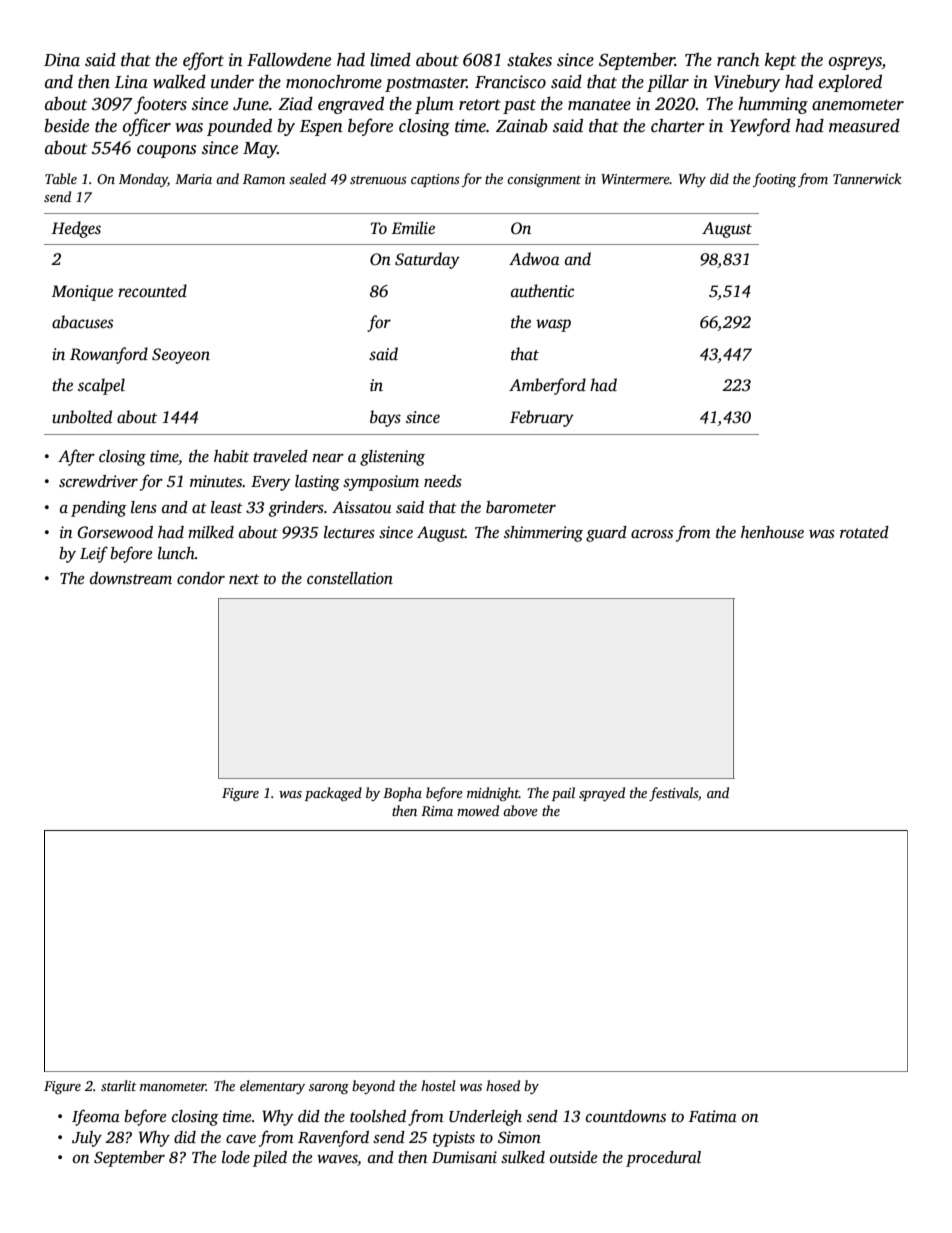 Image resolution: width=952 pixels, height=1233 pixels. Describe the element at coordinates (61, 178) in the screenshot. I see `Table` at that location.
